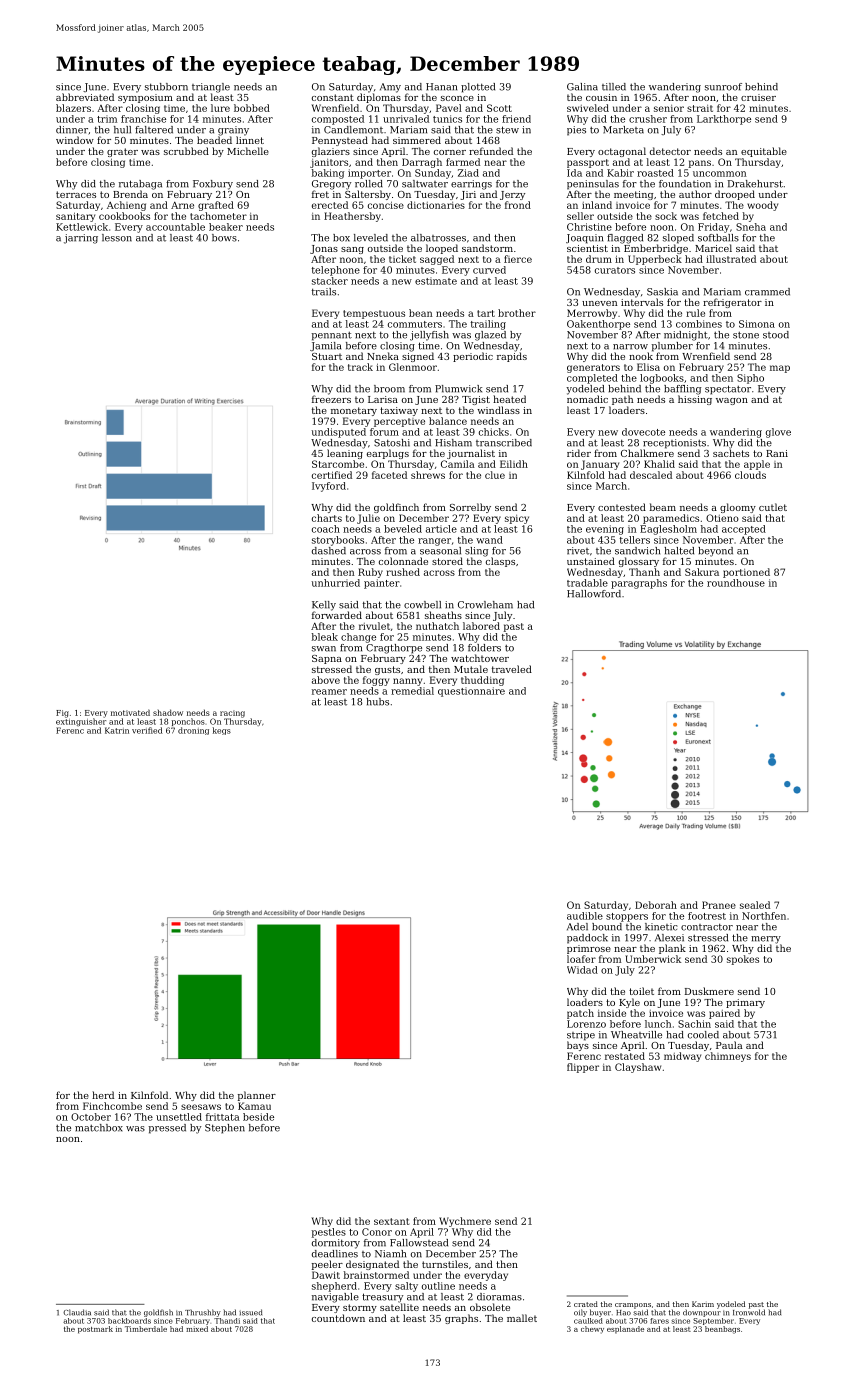  I want to click on tart, so click(486, 313).
